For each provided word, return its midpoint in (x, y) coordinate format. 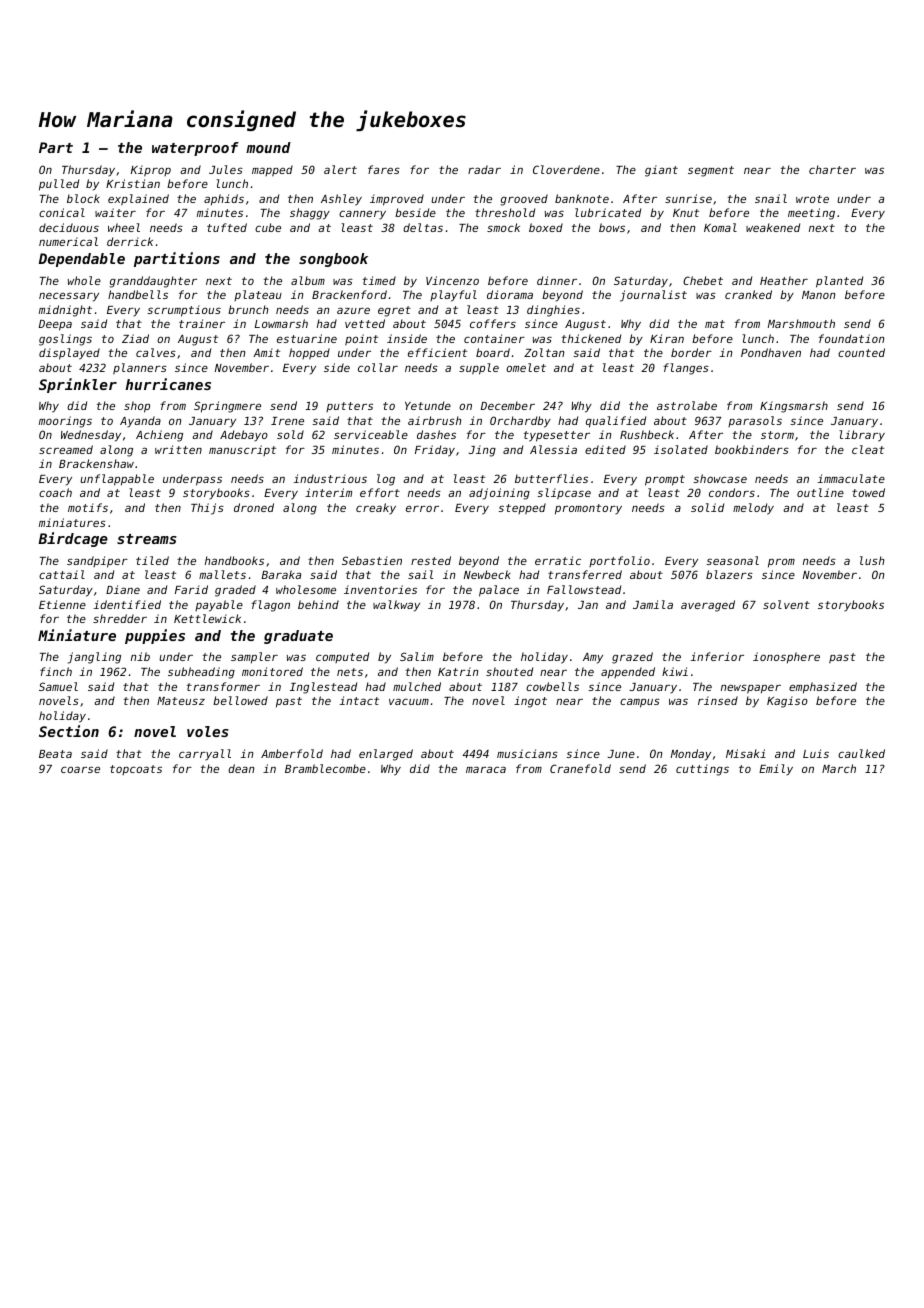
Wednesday (91, 436)
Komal (720, 227)
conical (62, 212)
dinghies (553, 311)
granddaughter (153, 282)
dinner (557, 280)
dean (241, 768)
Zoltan (544, 352)
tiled (152, 560)
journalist (653, 296)
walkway (396, 606)
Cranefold (580, 768)
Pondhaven (771, 352)
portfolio (619, 561)
